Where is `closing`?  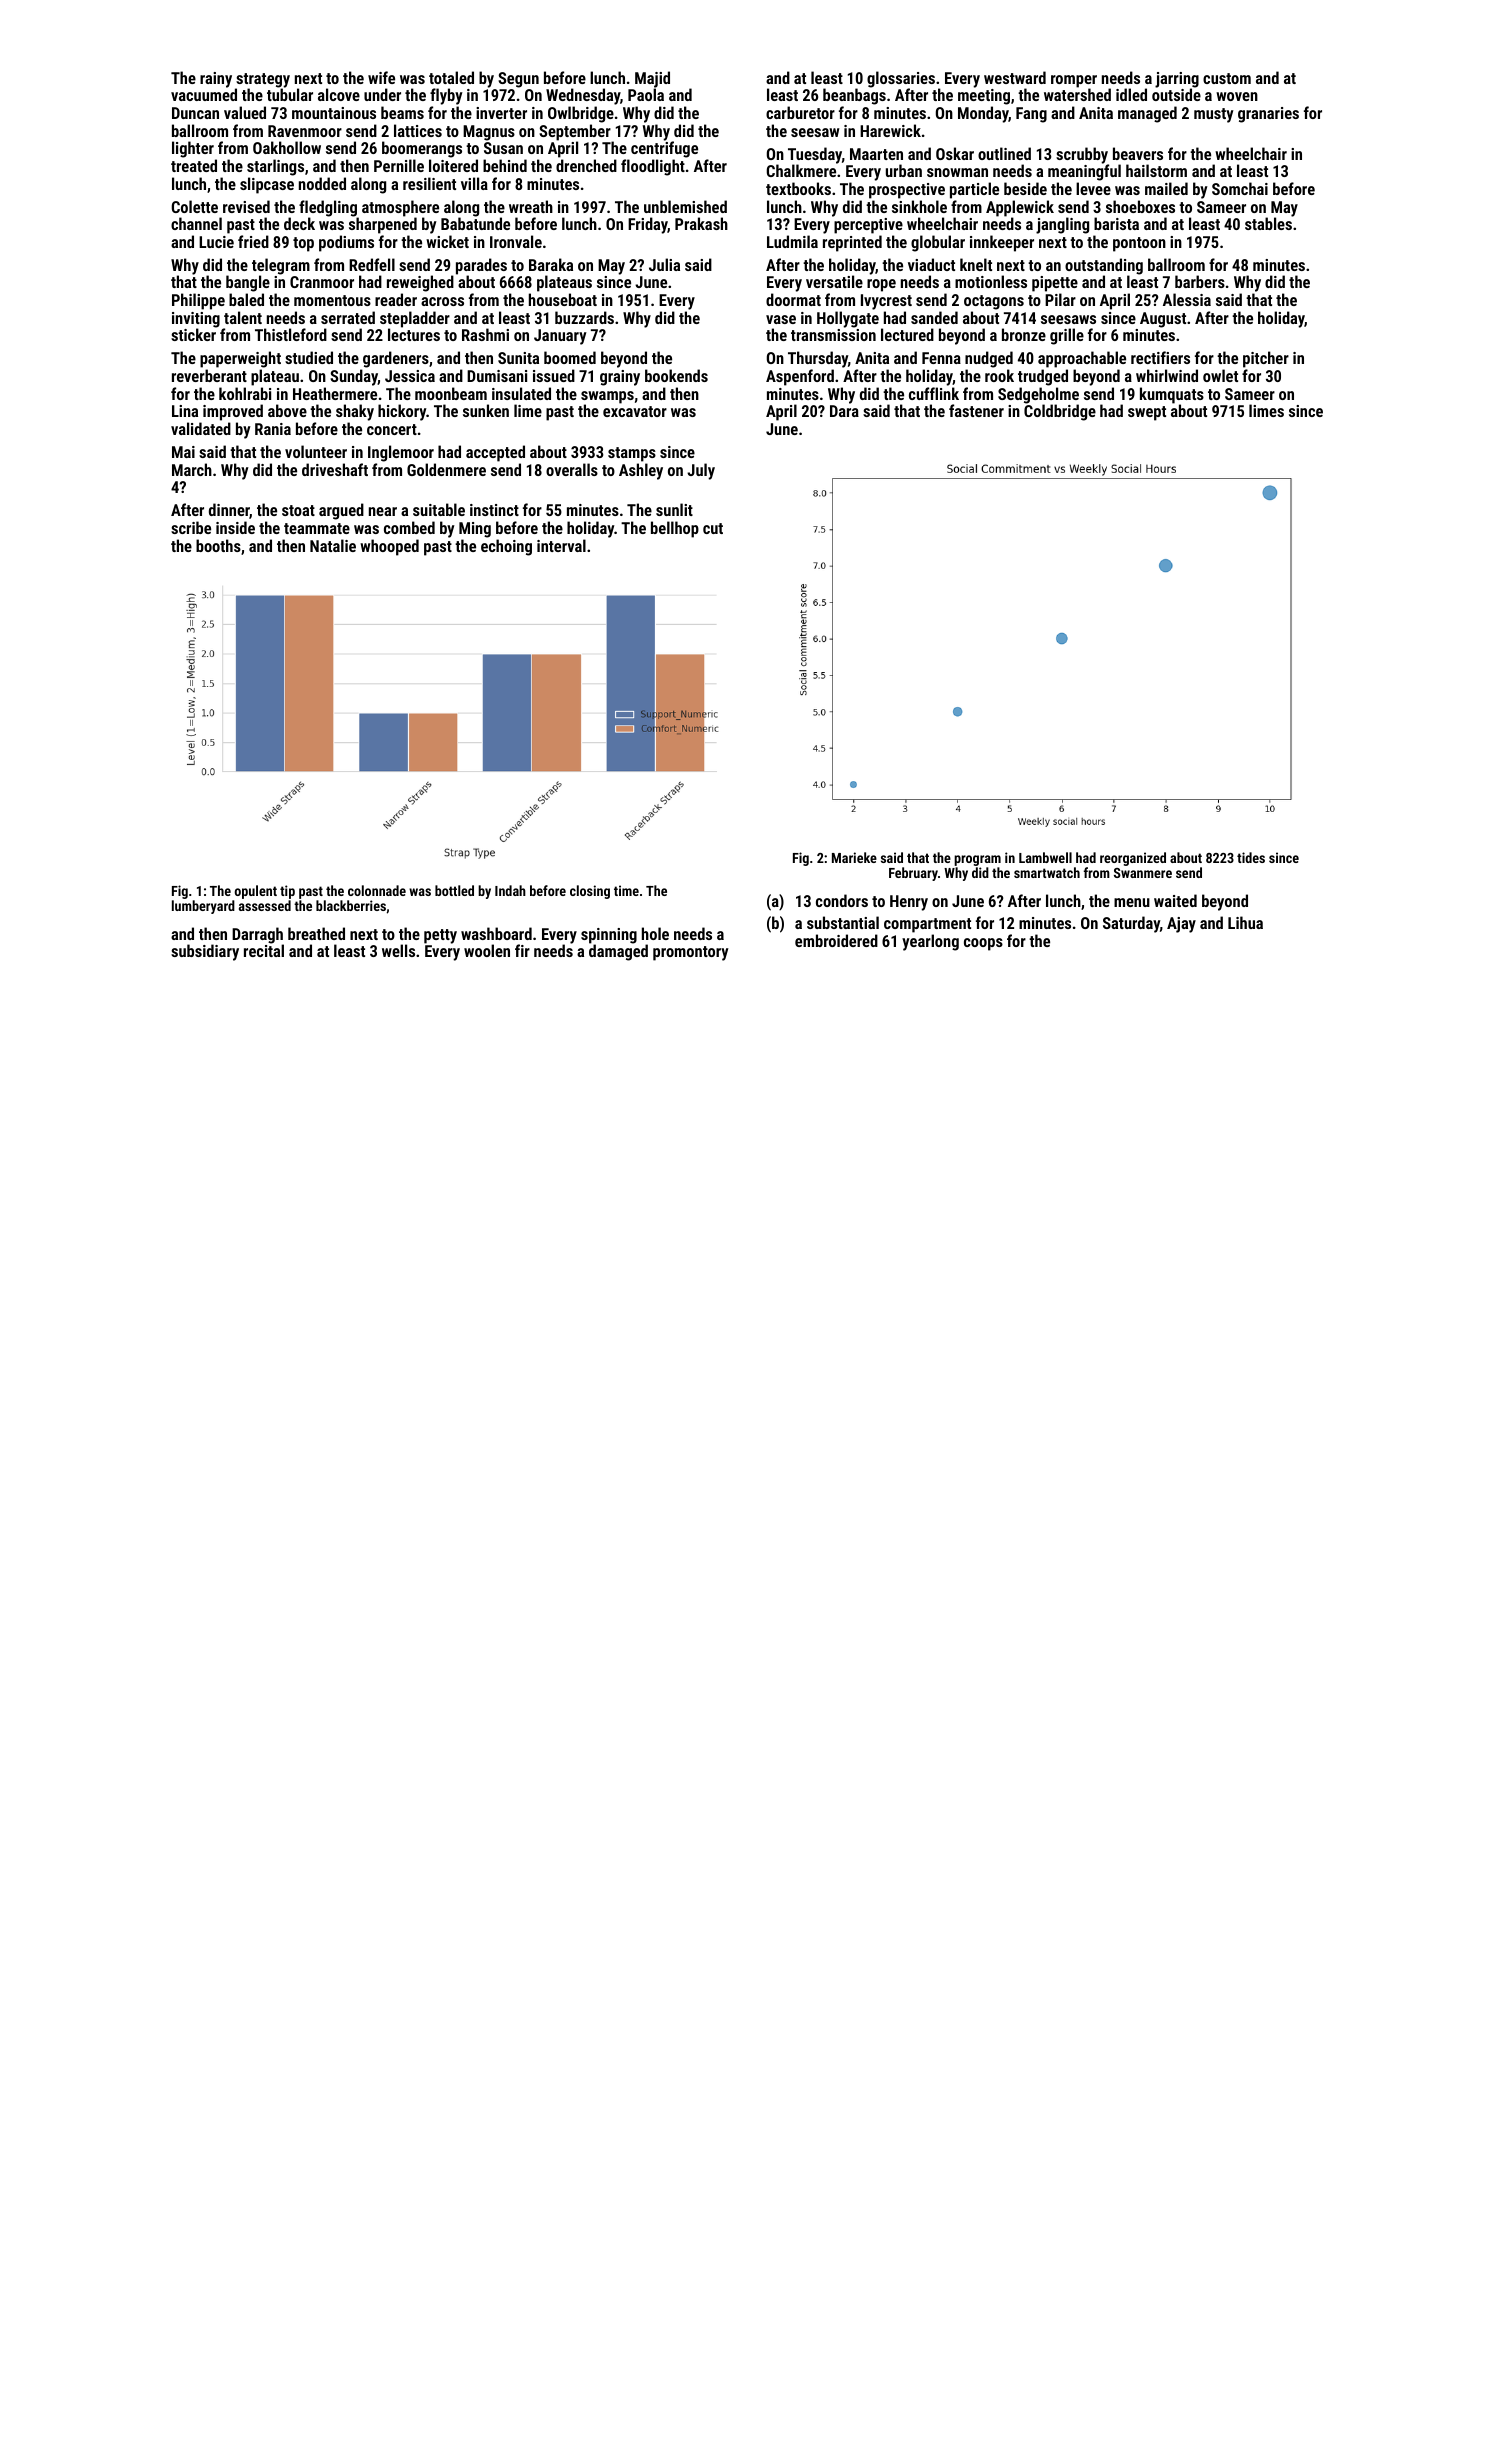 closing is located at coordinates (590, 892).
